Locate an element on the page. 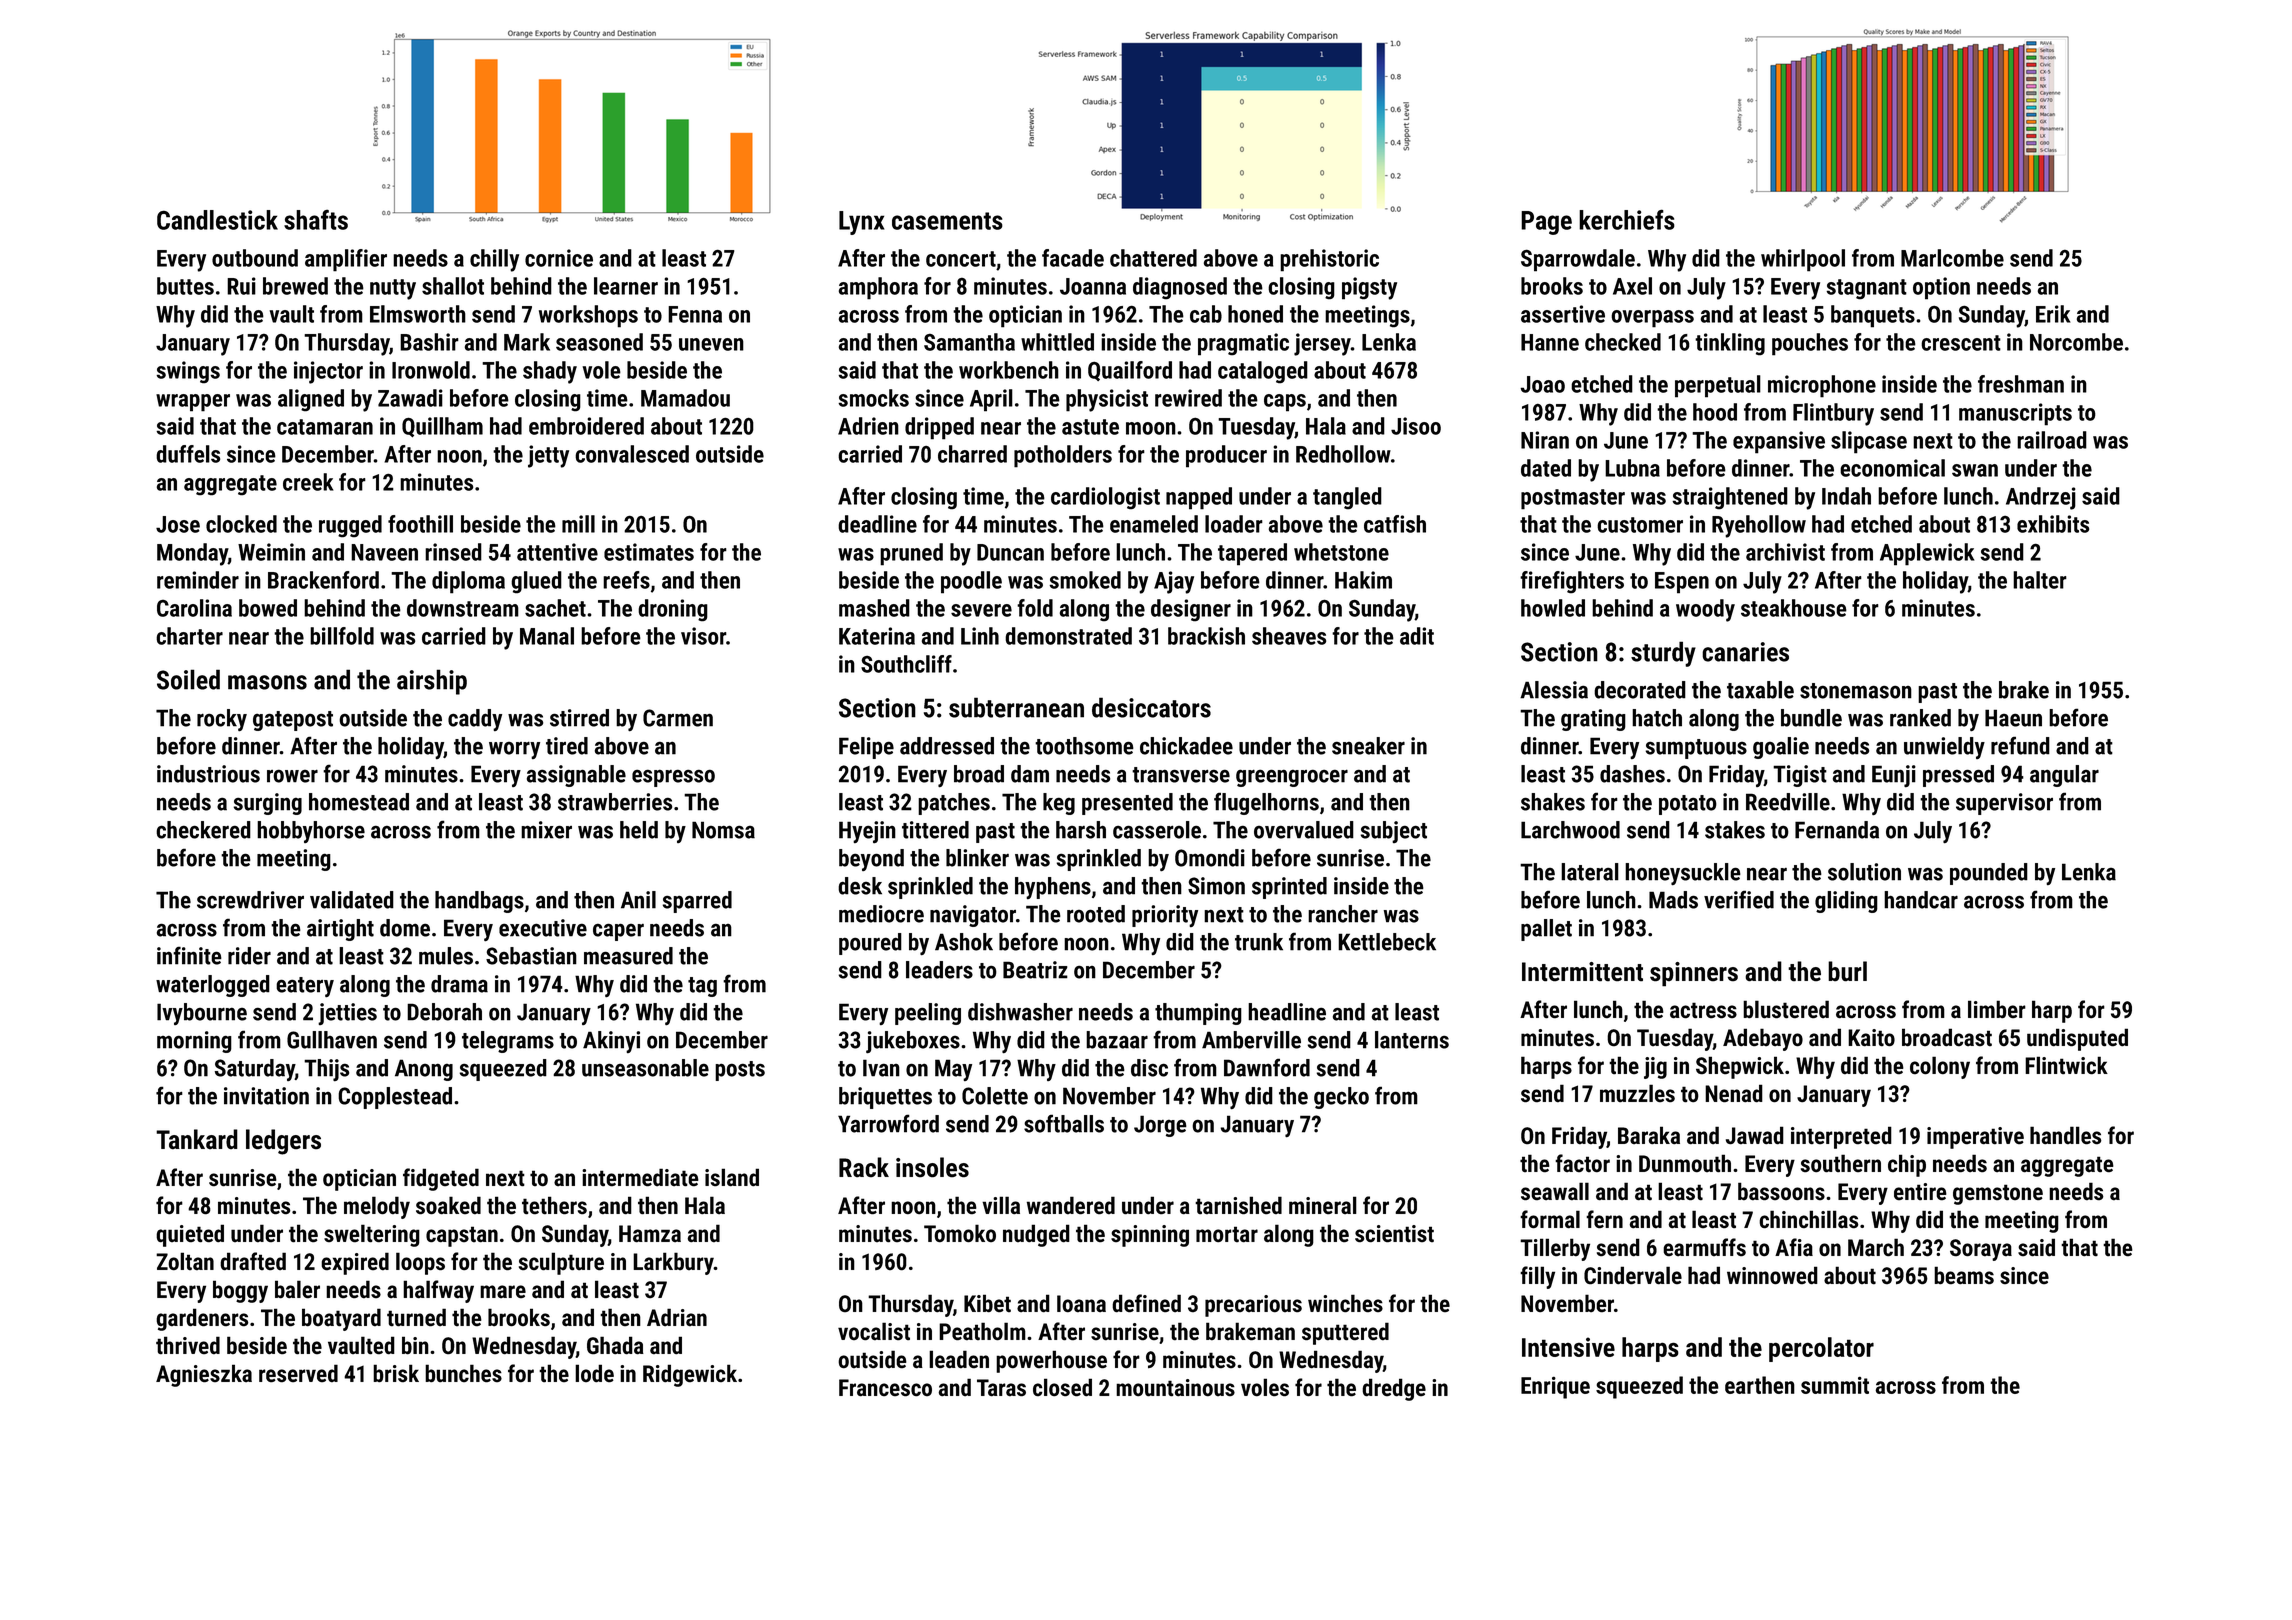  rocky is located at coordinates (222, 720).
